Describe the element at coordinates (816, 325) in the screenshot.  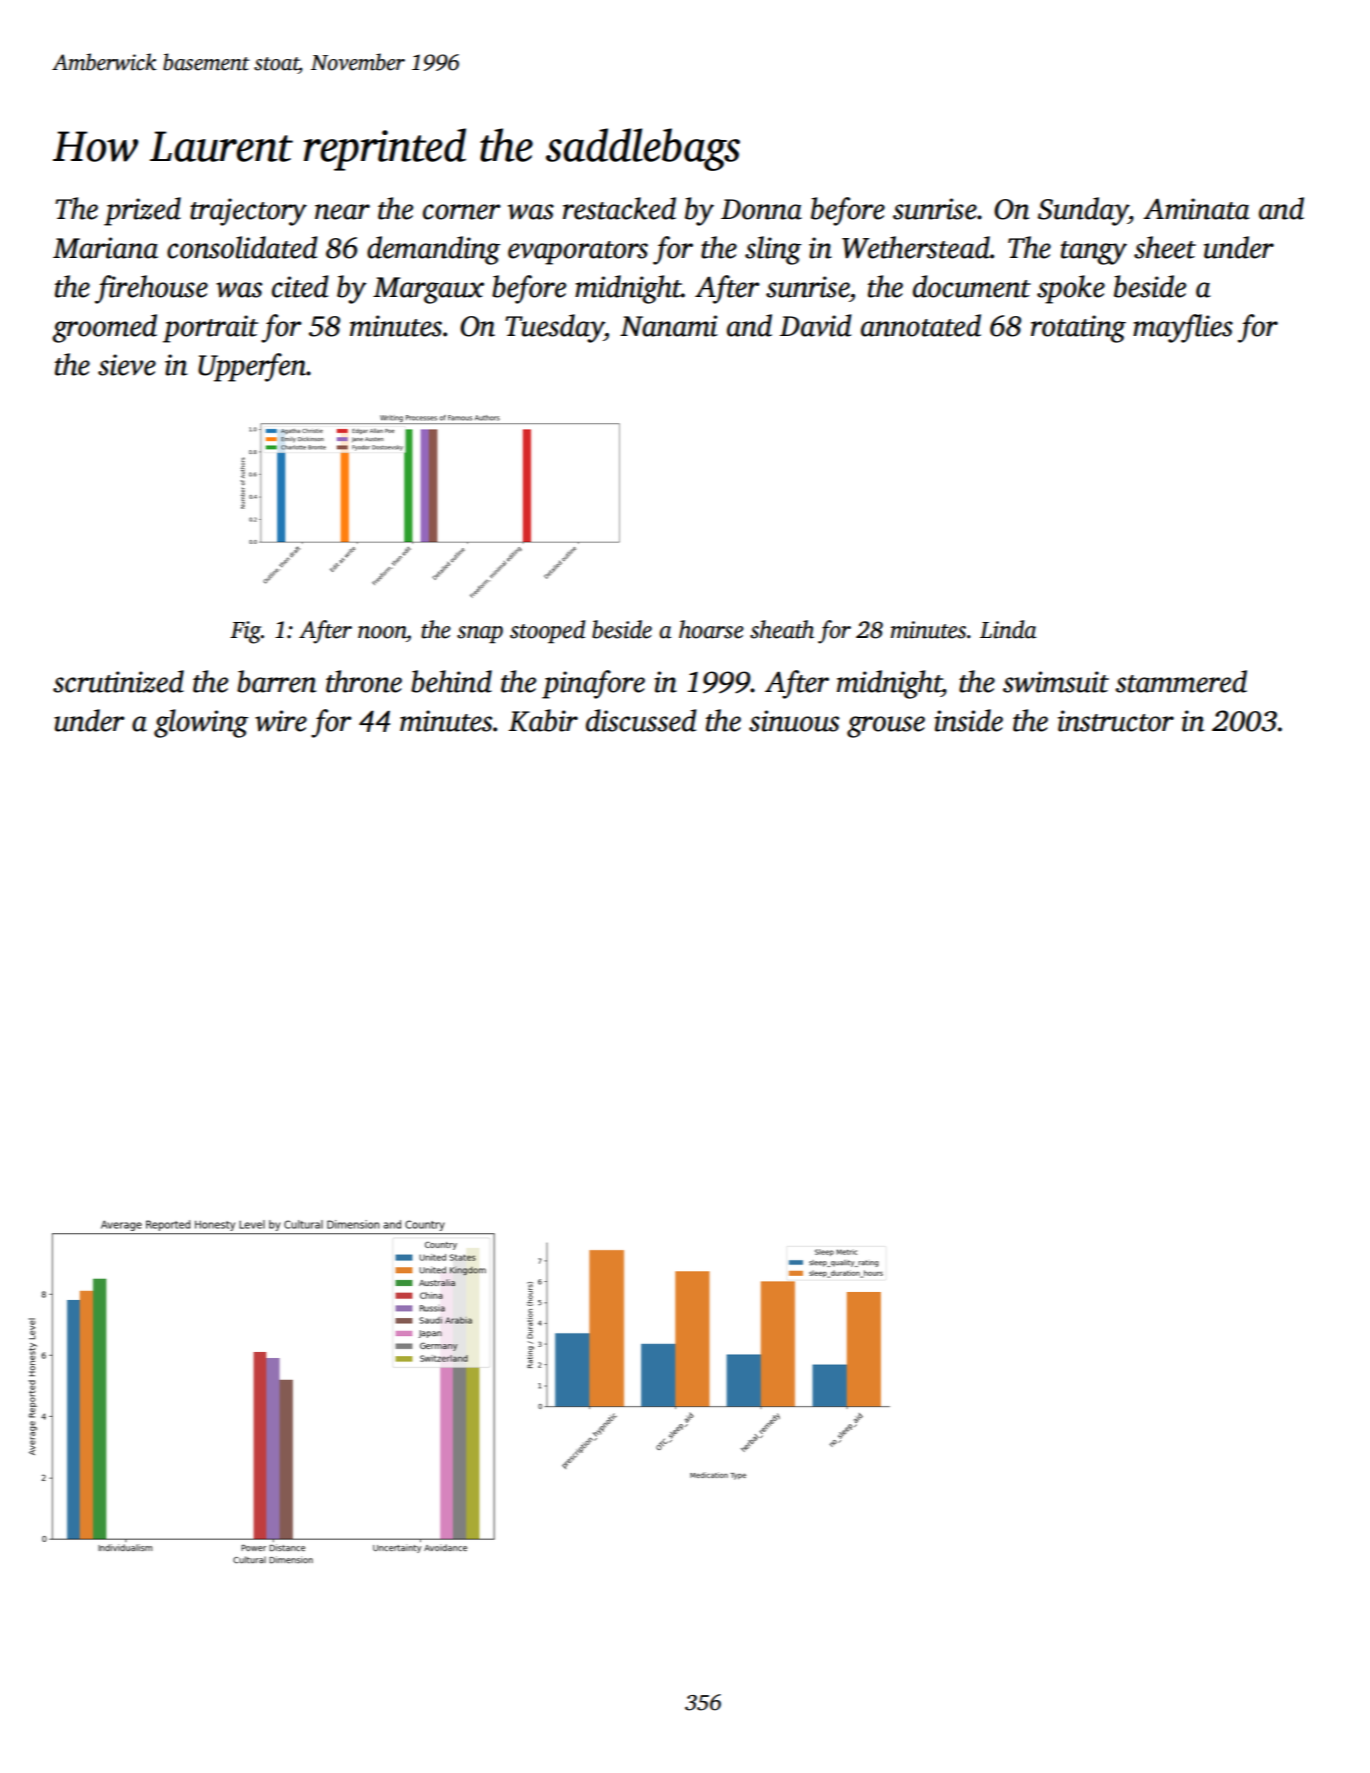
I see `David` at that location.
